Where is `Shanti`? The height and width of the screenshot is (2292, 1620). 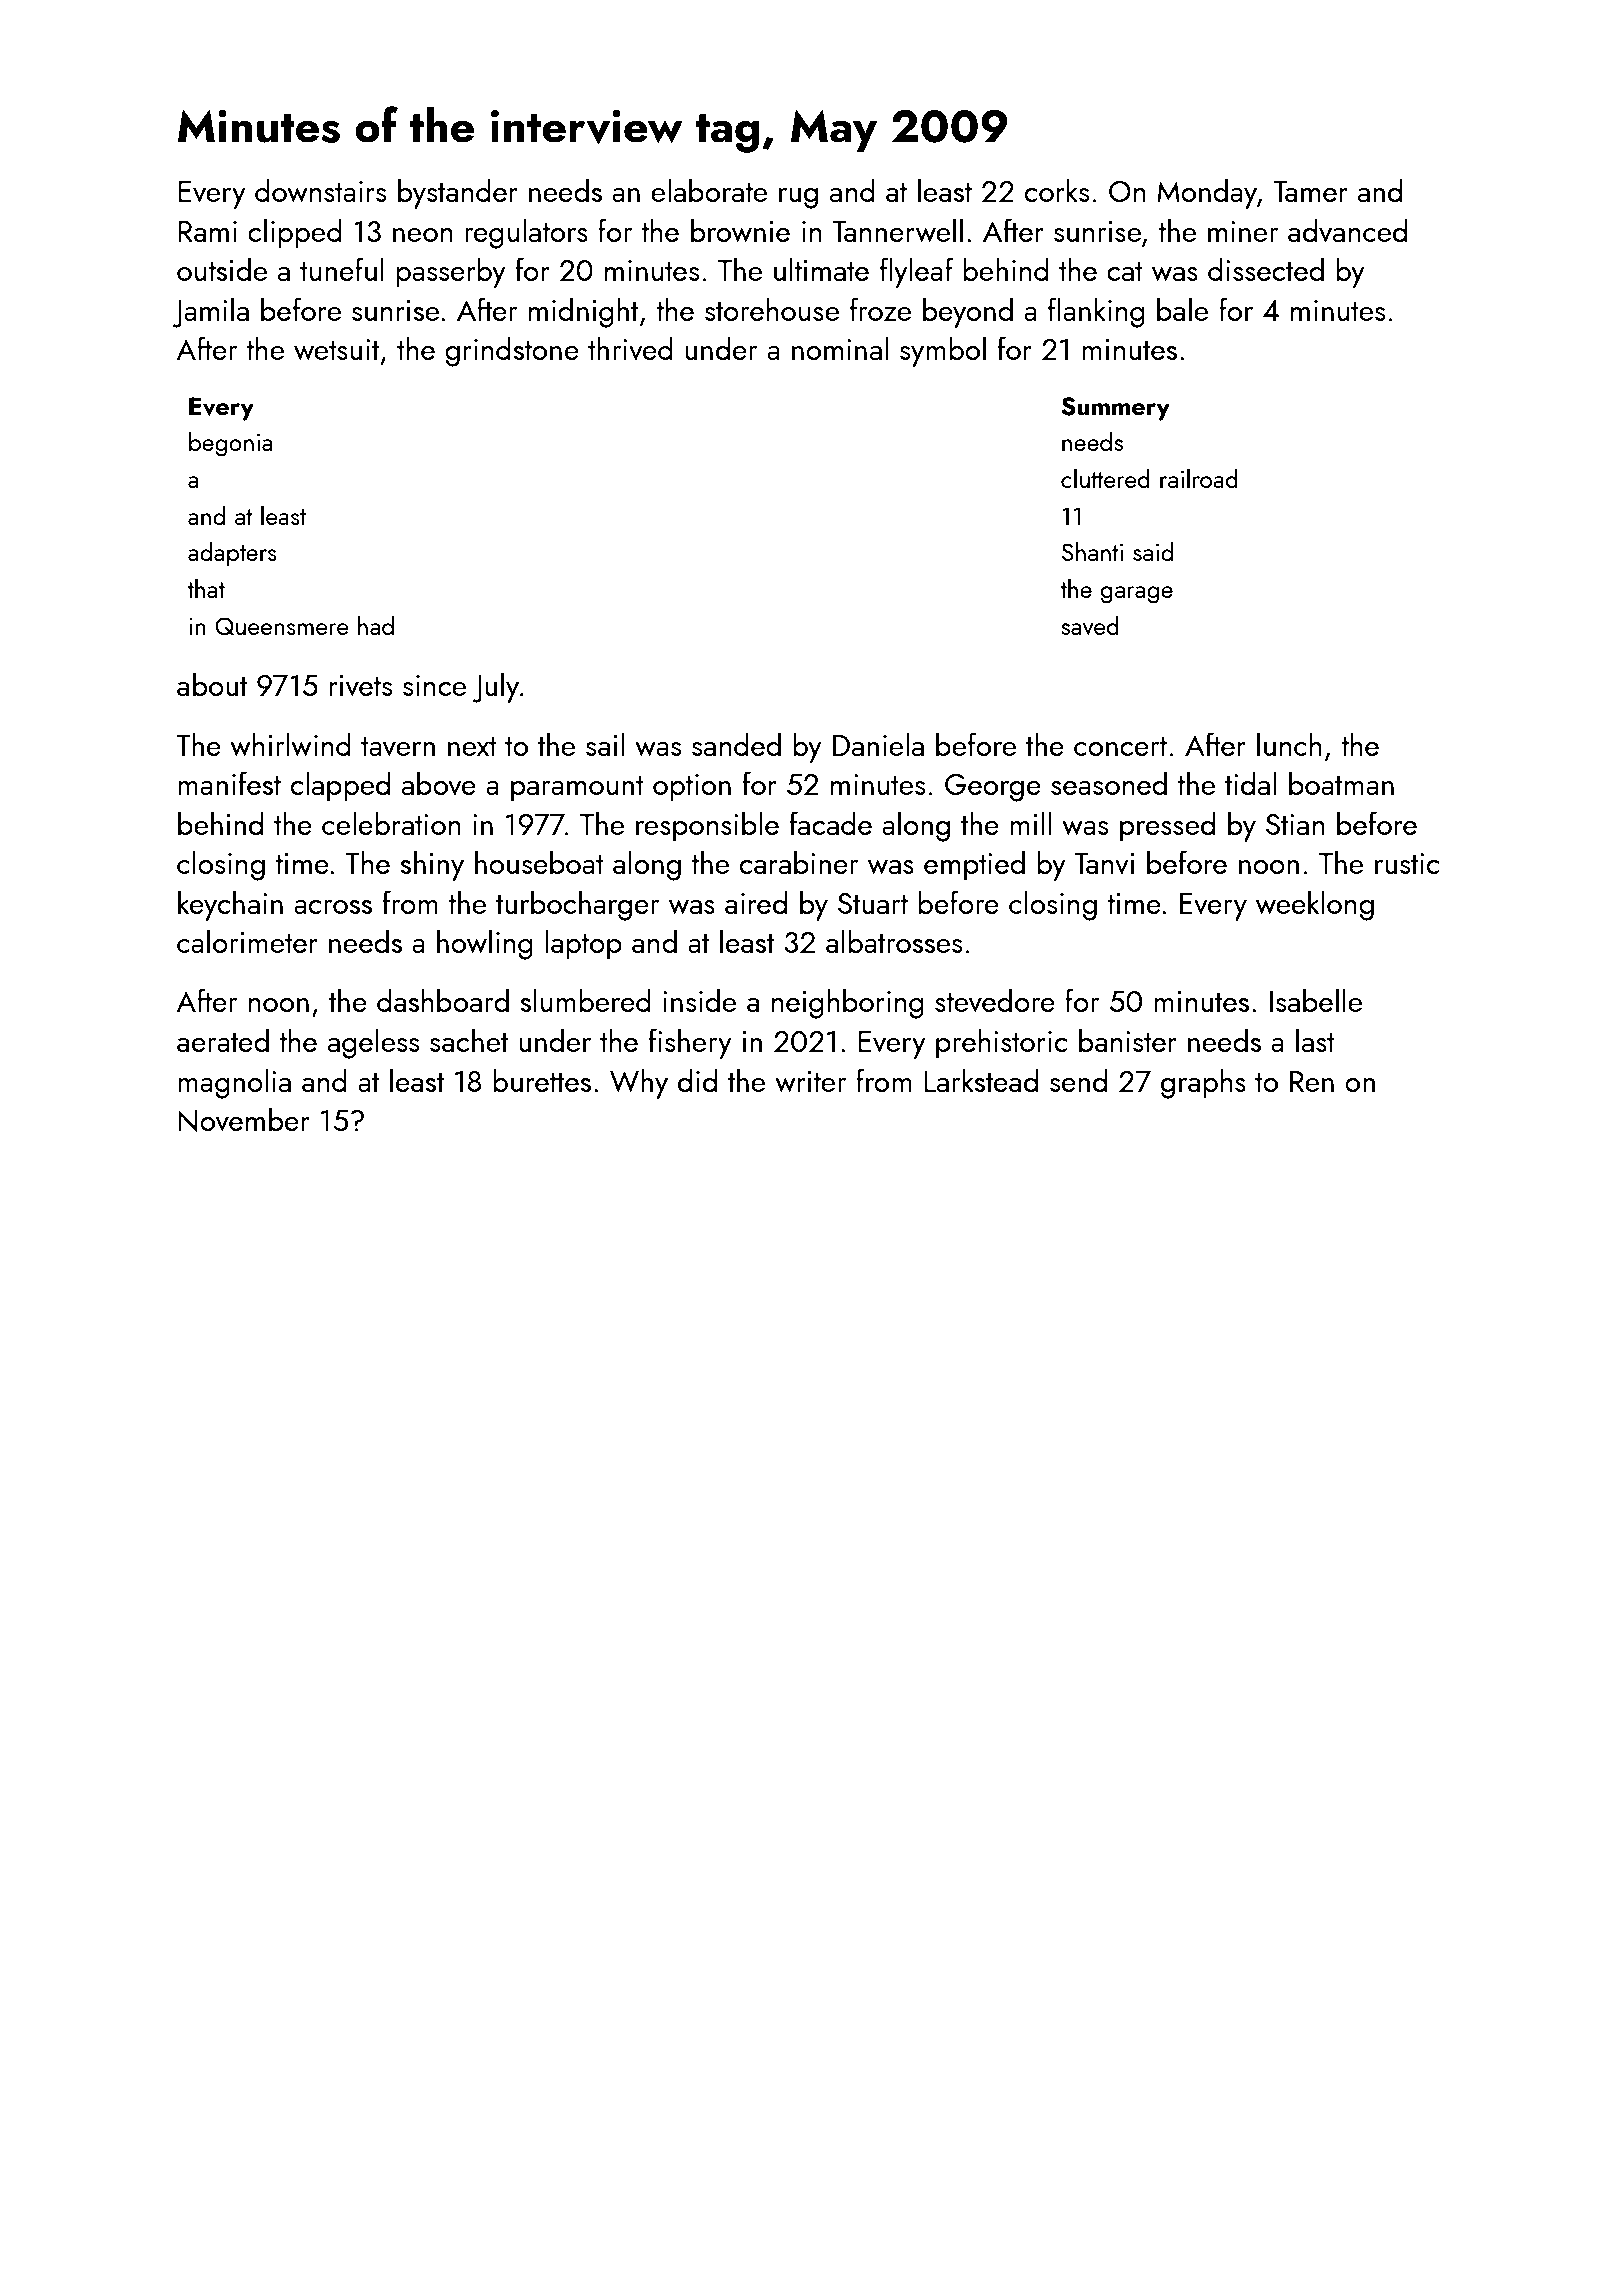
Shanti is located at coordinates (1092, 551).
